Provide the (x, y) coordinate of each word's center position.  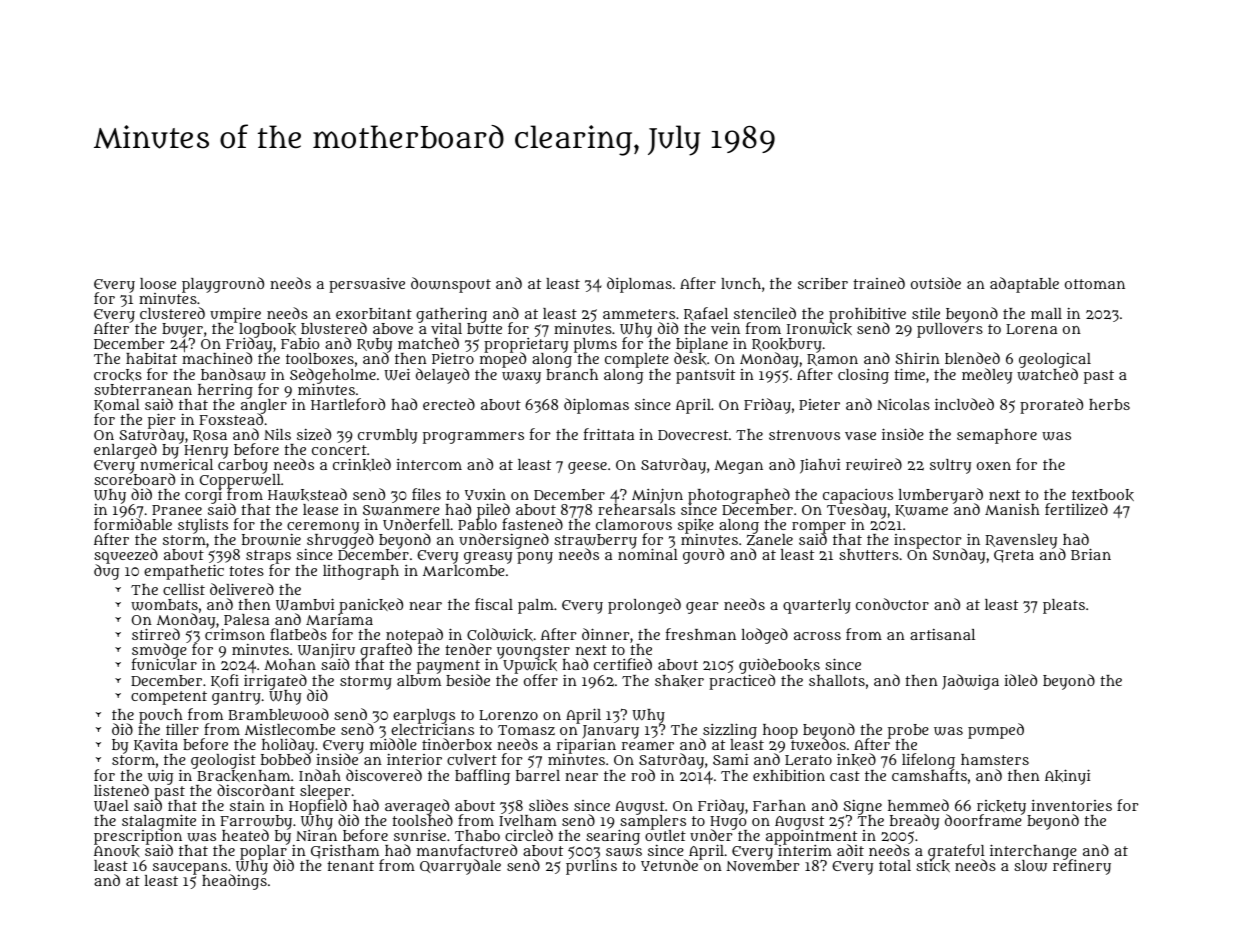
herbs (1109, 404)
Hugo (728, 823)
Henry (206, 452)
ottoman (1095, 284)
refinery (1082, 867)
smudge (159, 651)
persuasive (367, 285)
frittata (609, 434)
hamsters (995, 759)
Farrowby (256, 822)
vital (446, 328)
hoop (780, 731)
